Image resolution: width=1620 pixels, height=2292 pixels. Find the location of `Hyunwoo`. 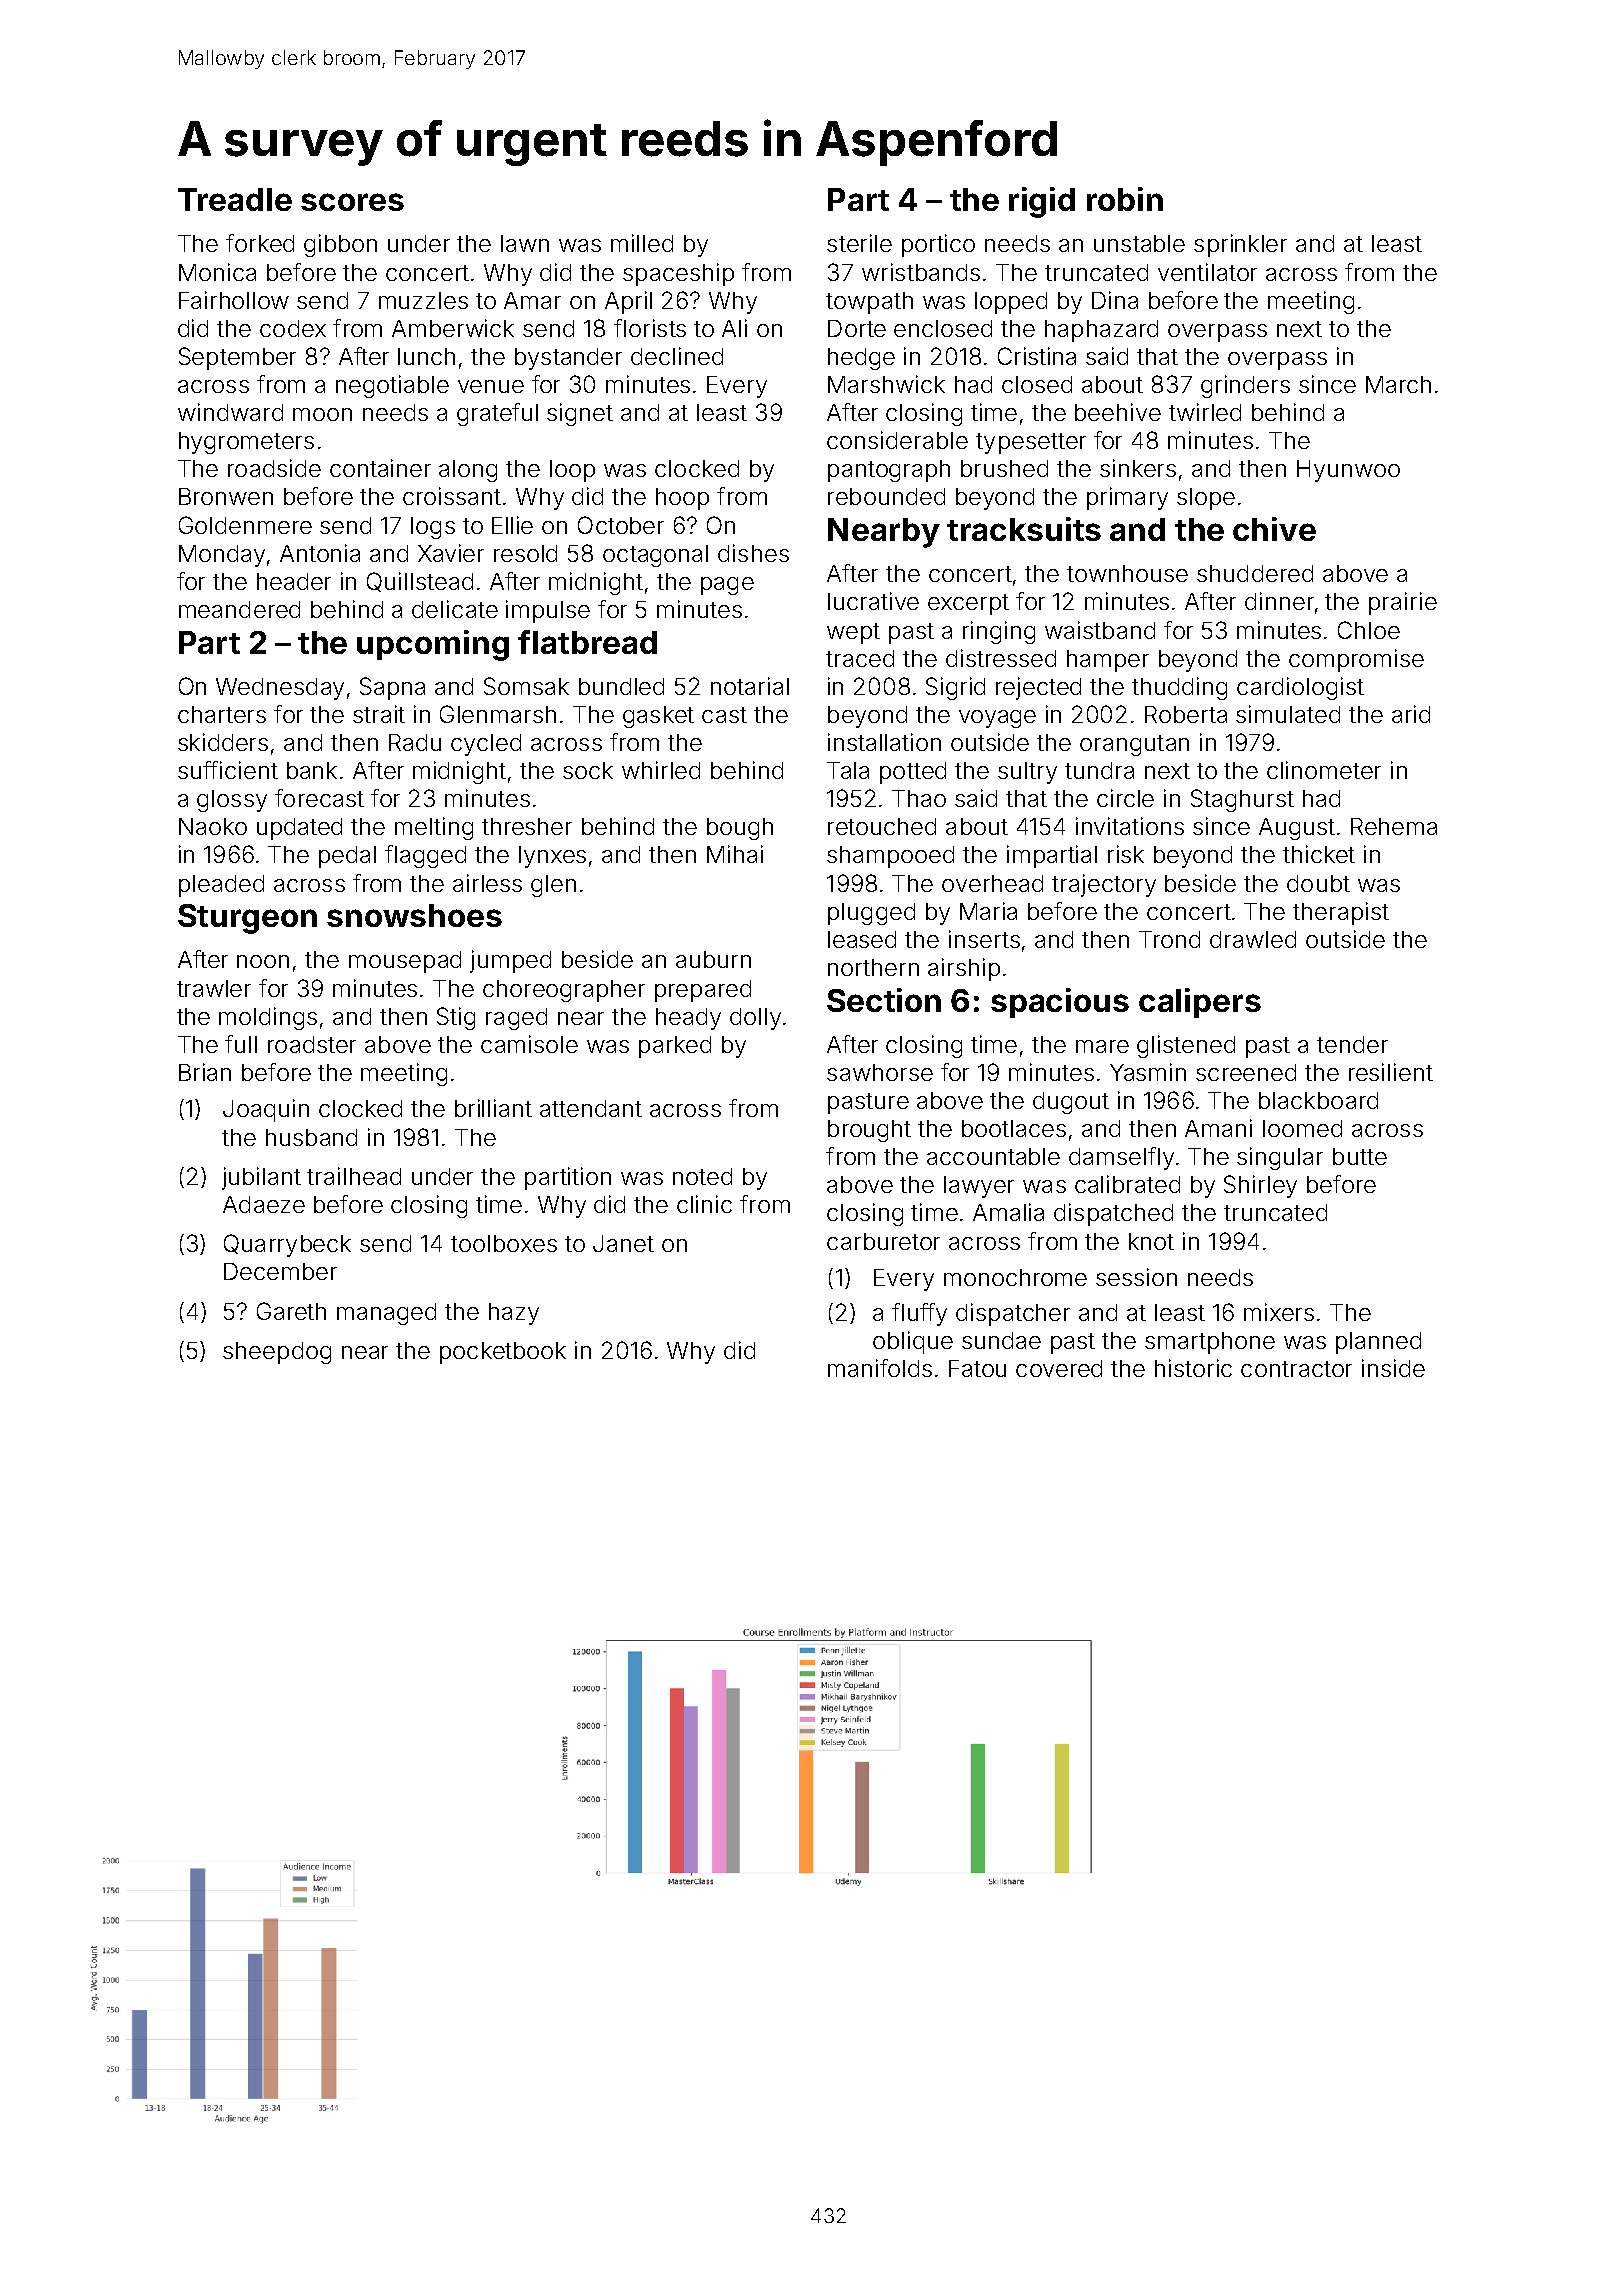

Hyunwoo is located at coordinates (1348, 471).
